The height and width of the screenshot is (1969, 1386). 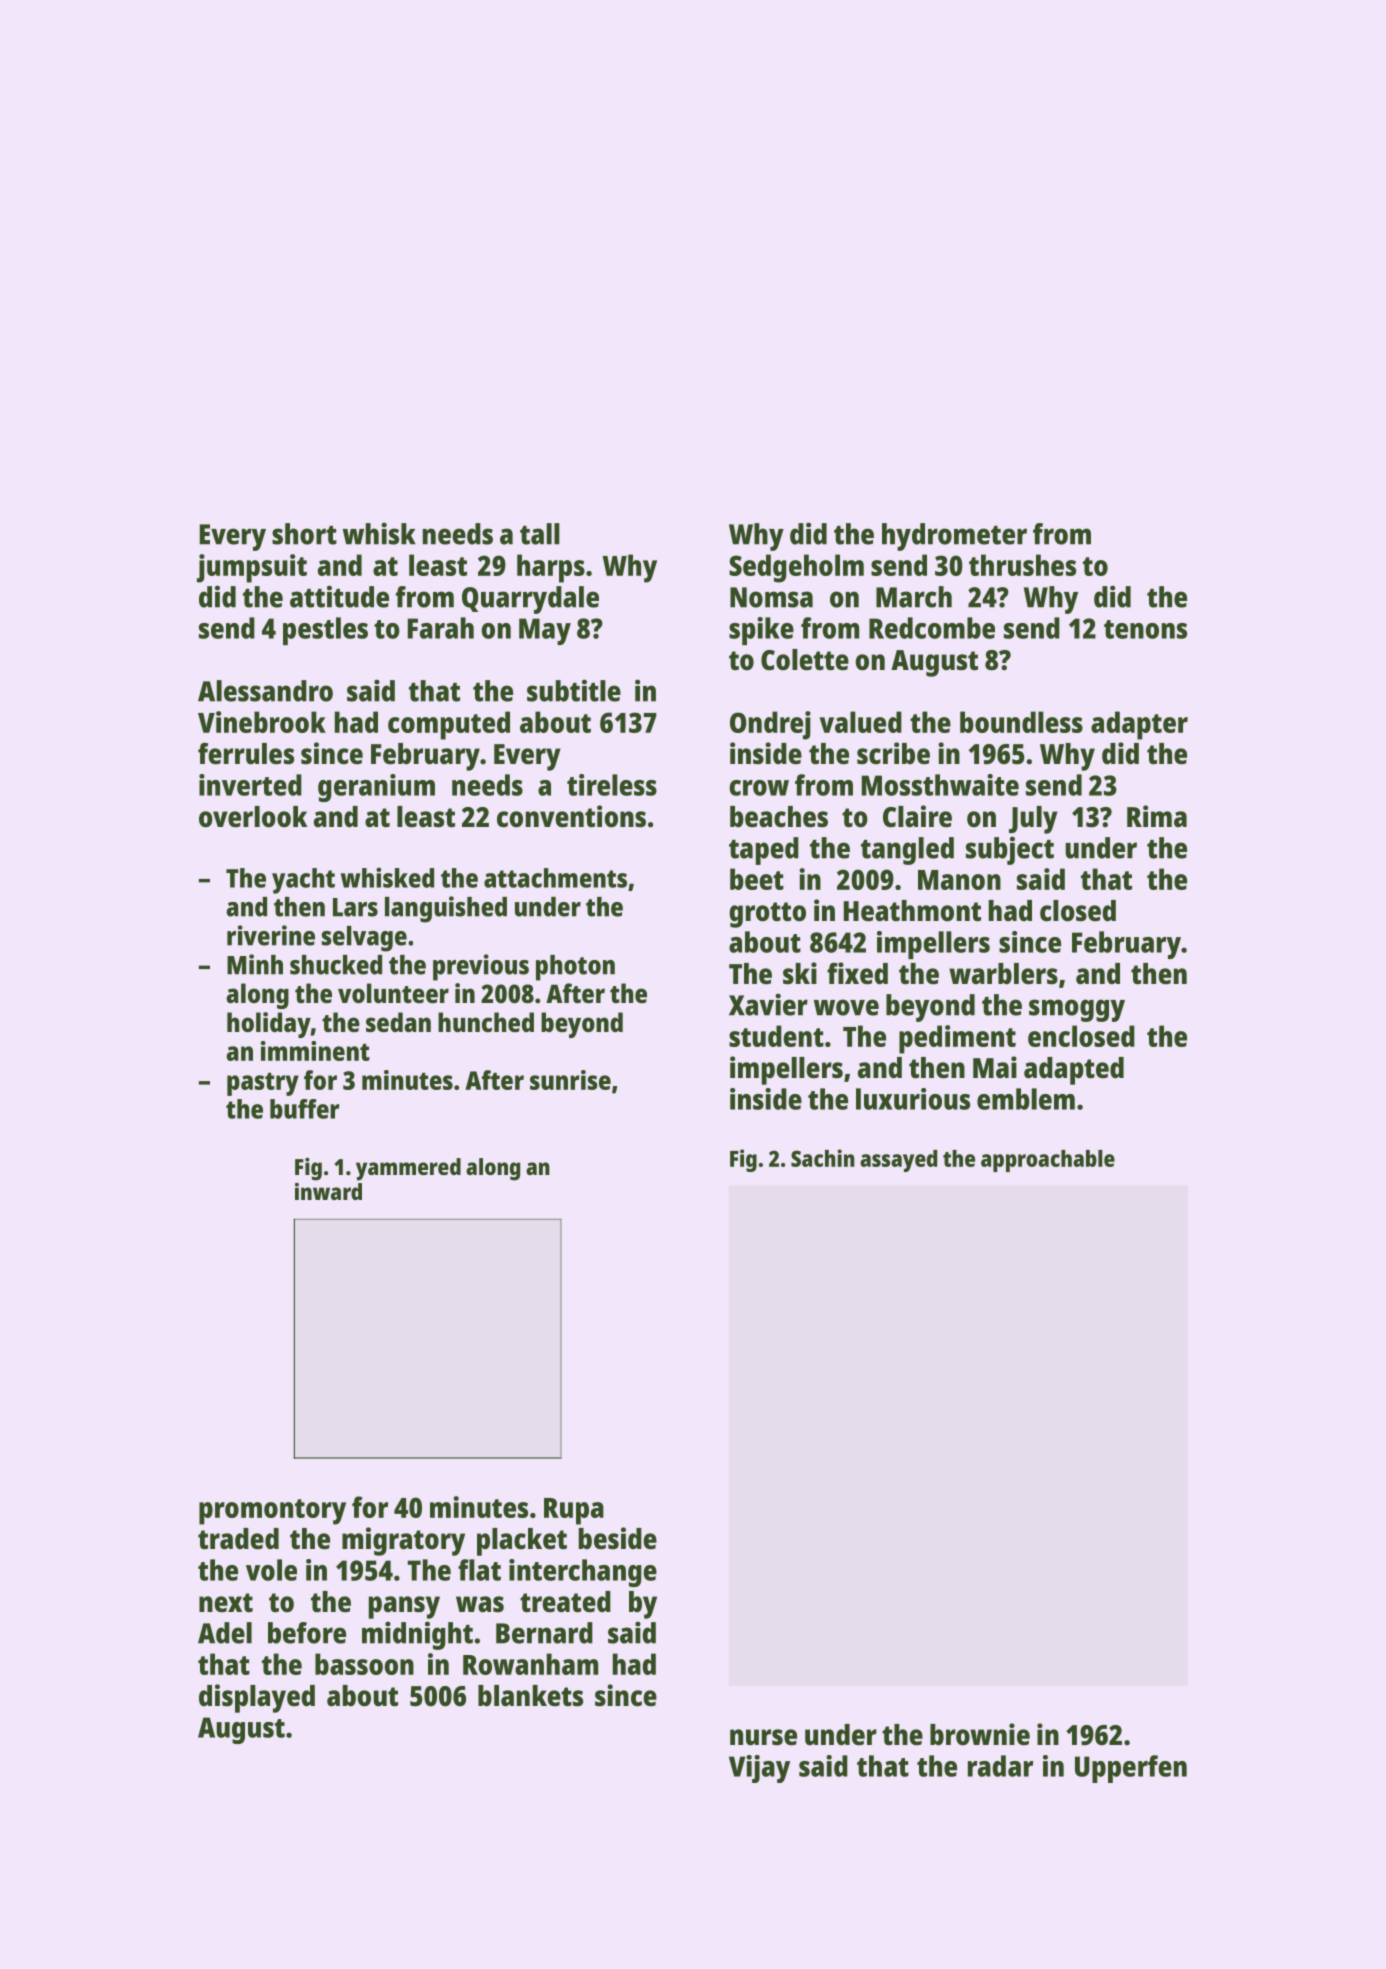 What do you see at coordinates (376, 788) in the screenshot?
I see `geranium` at bounding box center [376, 788].
